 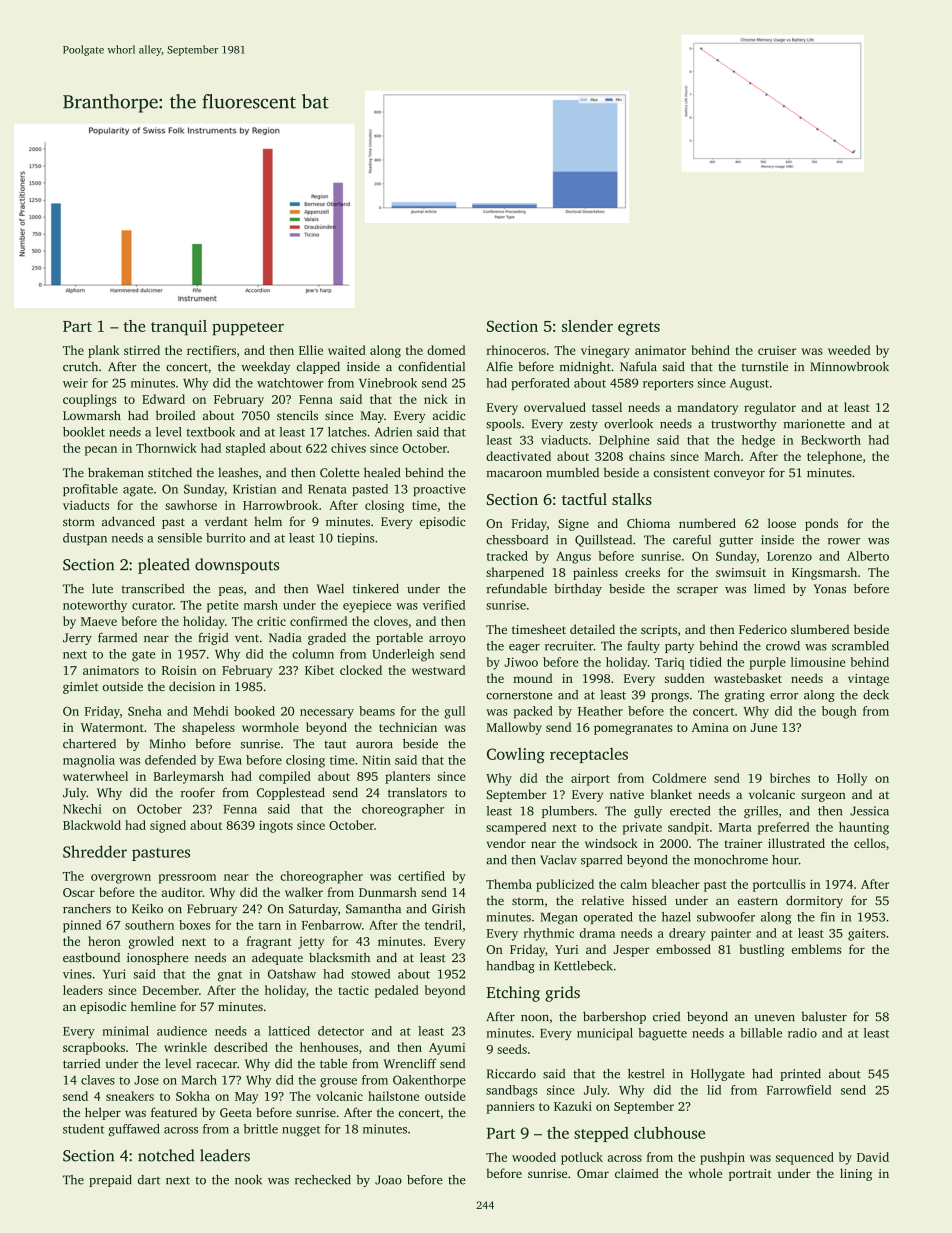 I want to click on hedge, so click(x=758, y=441).
